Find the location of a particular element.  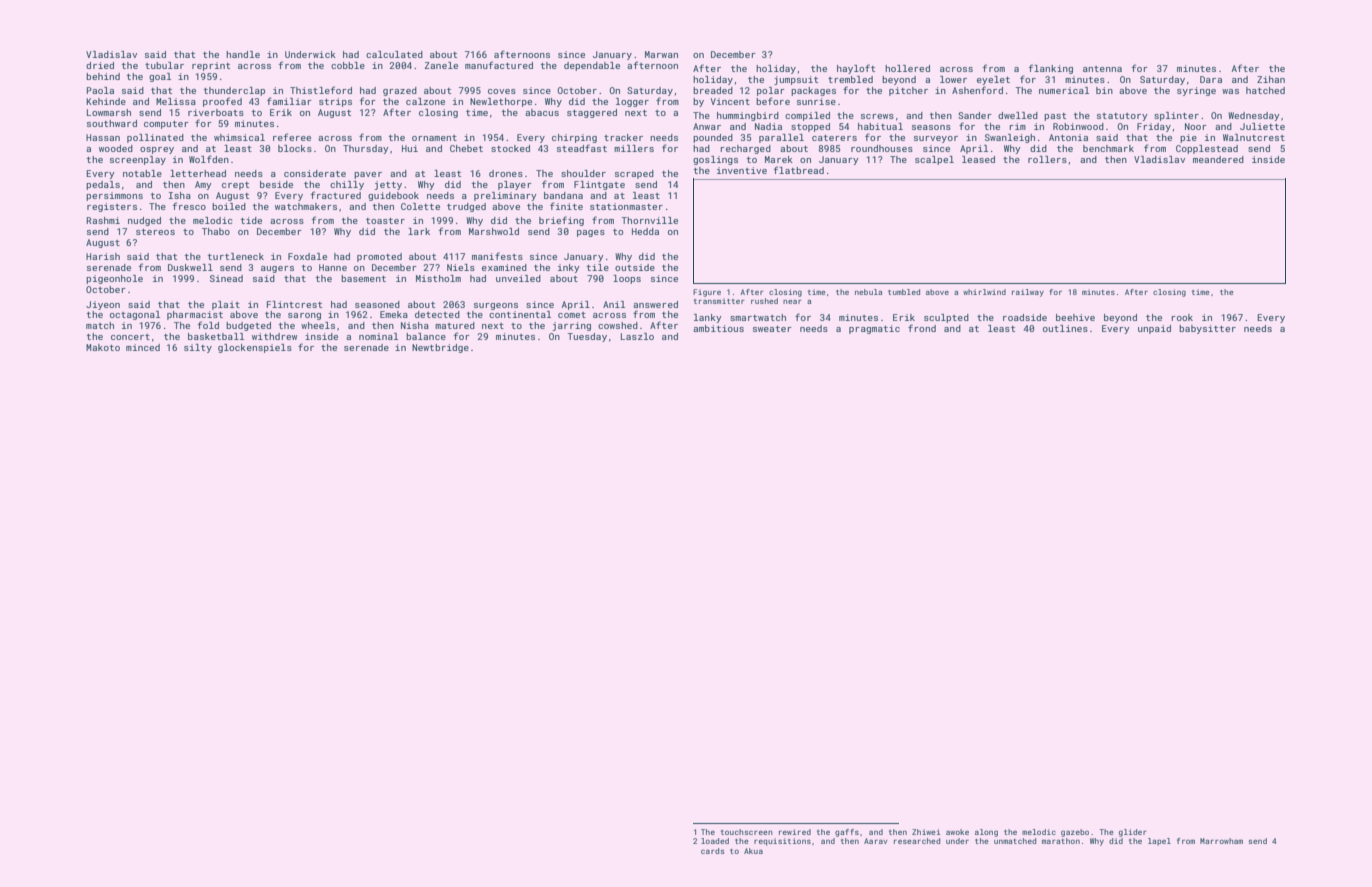

Makoto is located at coordinates (103, 347).
